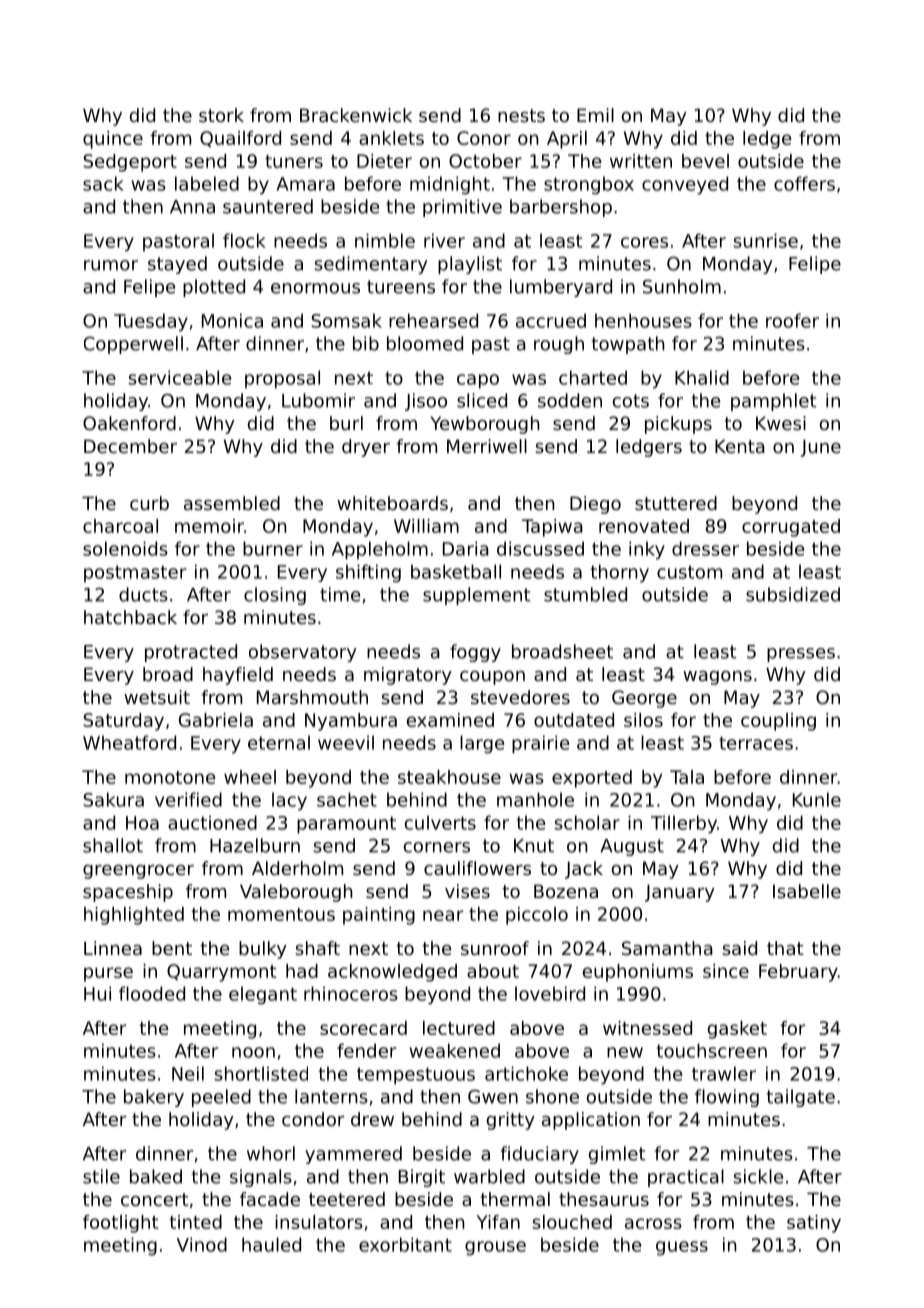 The height and width of the page is (1308, 924). Describe the element at coordinates (129, 742) in the page. I see `Wheatford` at that location.
